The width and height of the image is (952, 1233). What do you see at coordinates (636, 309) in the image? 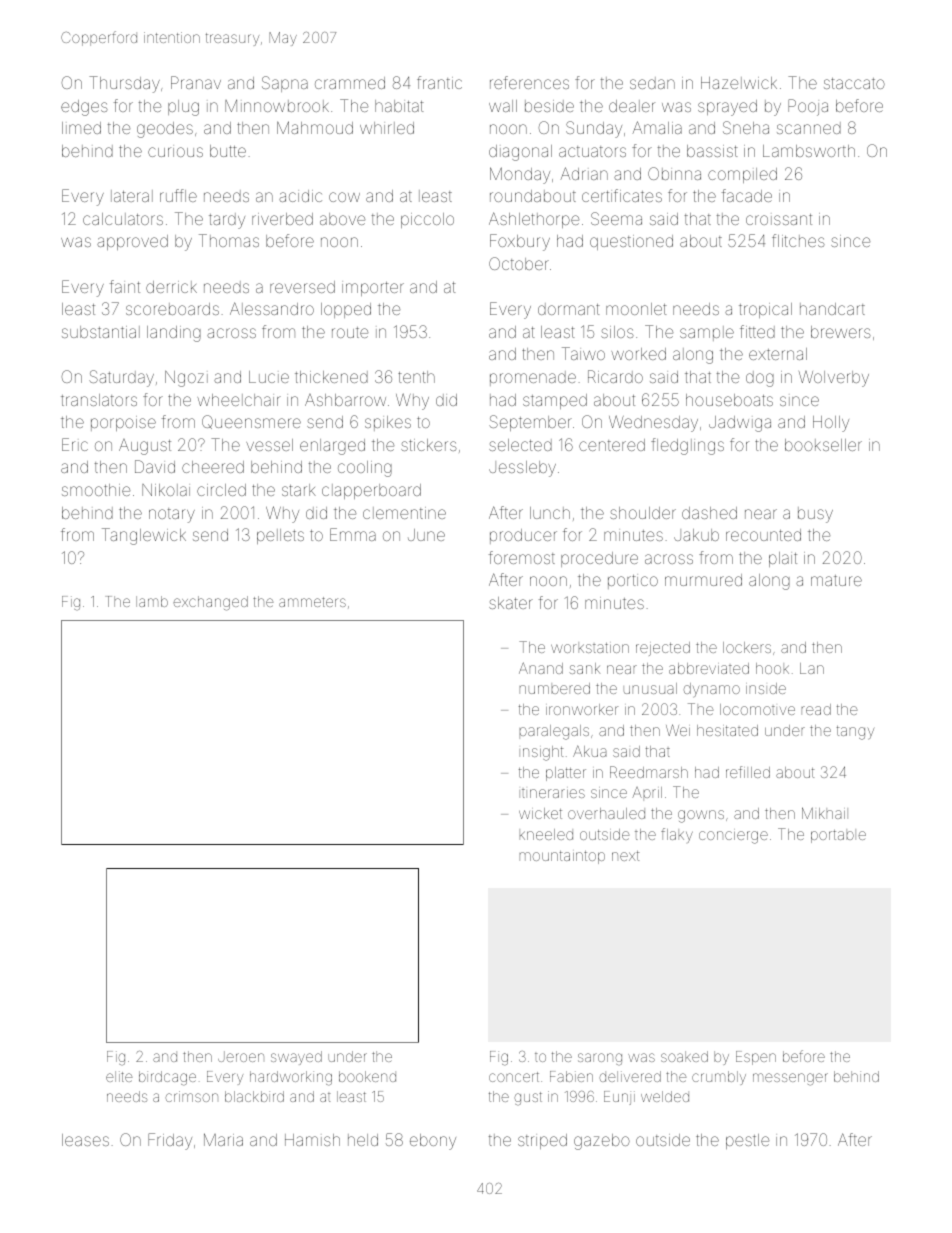
I see `moonlet` at bounding box center [636, 309].
